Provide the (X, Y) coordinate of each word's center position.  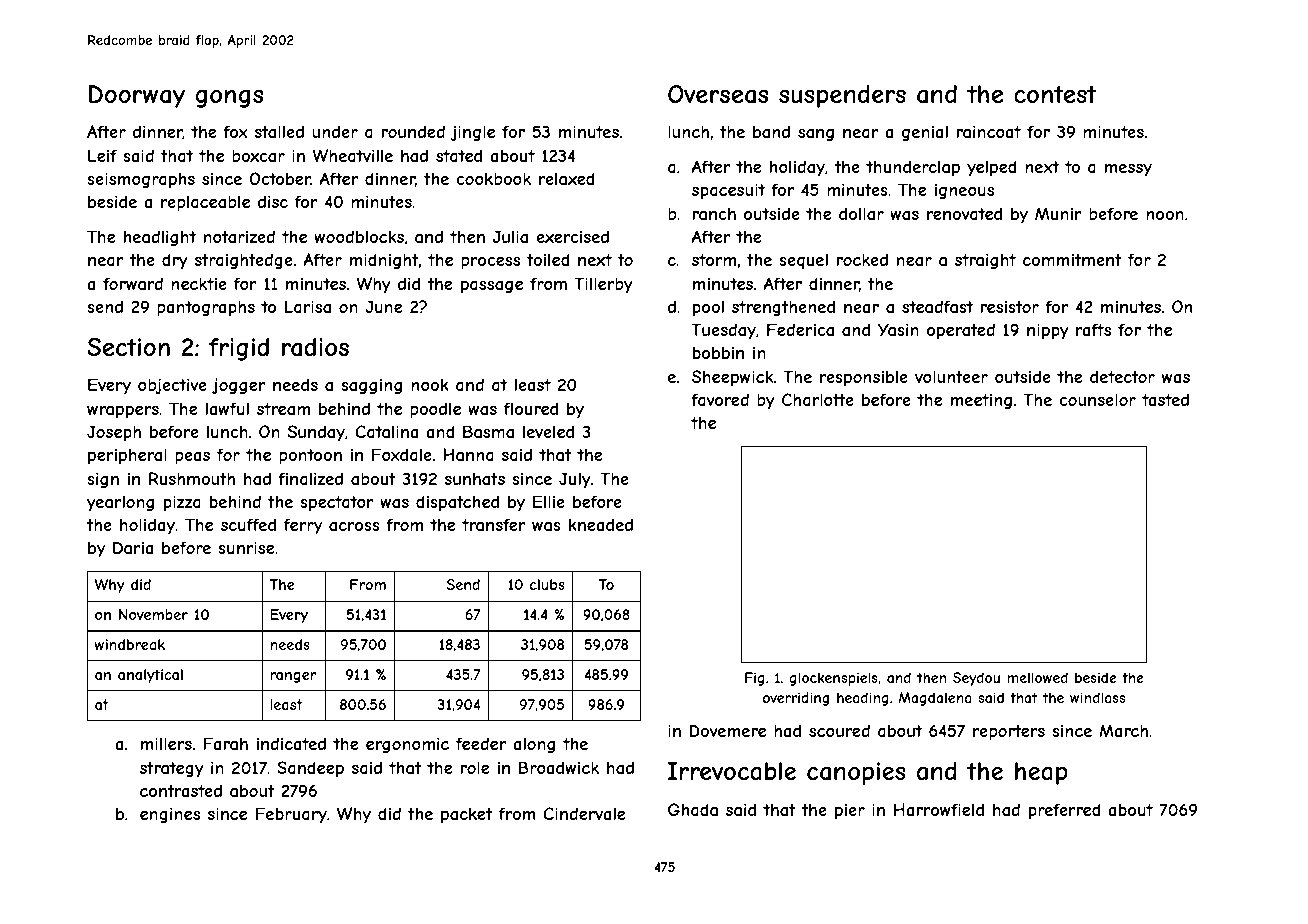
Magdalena (935, 699)
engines (170, 815)
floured (531, 408)
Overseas (718, 94)
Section (128, 347)
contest (1055, 94)
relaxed (567, 178)
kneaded (601, 524)
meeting (981, 401)
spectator (337, 504)
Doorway (137, 96)
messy (1128, 170)
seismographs (141, 180)
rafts (1093, 329)
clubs (547, 584)
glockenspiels (834, 679)
